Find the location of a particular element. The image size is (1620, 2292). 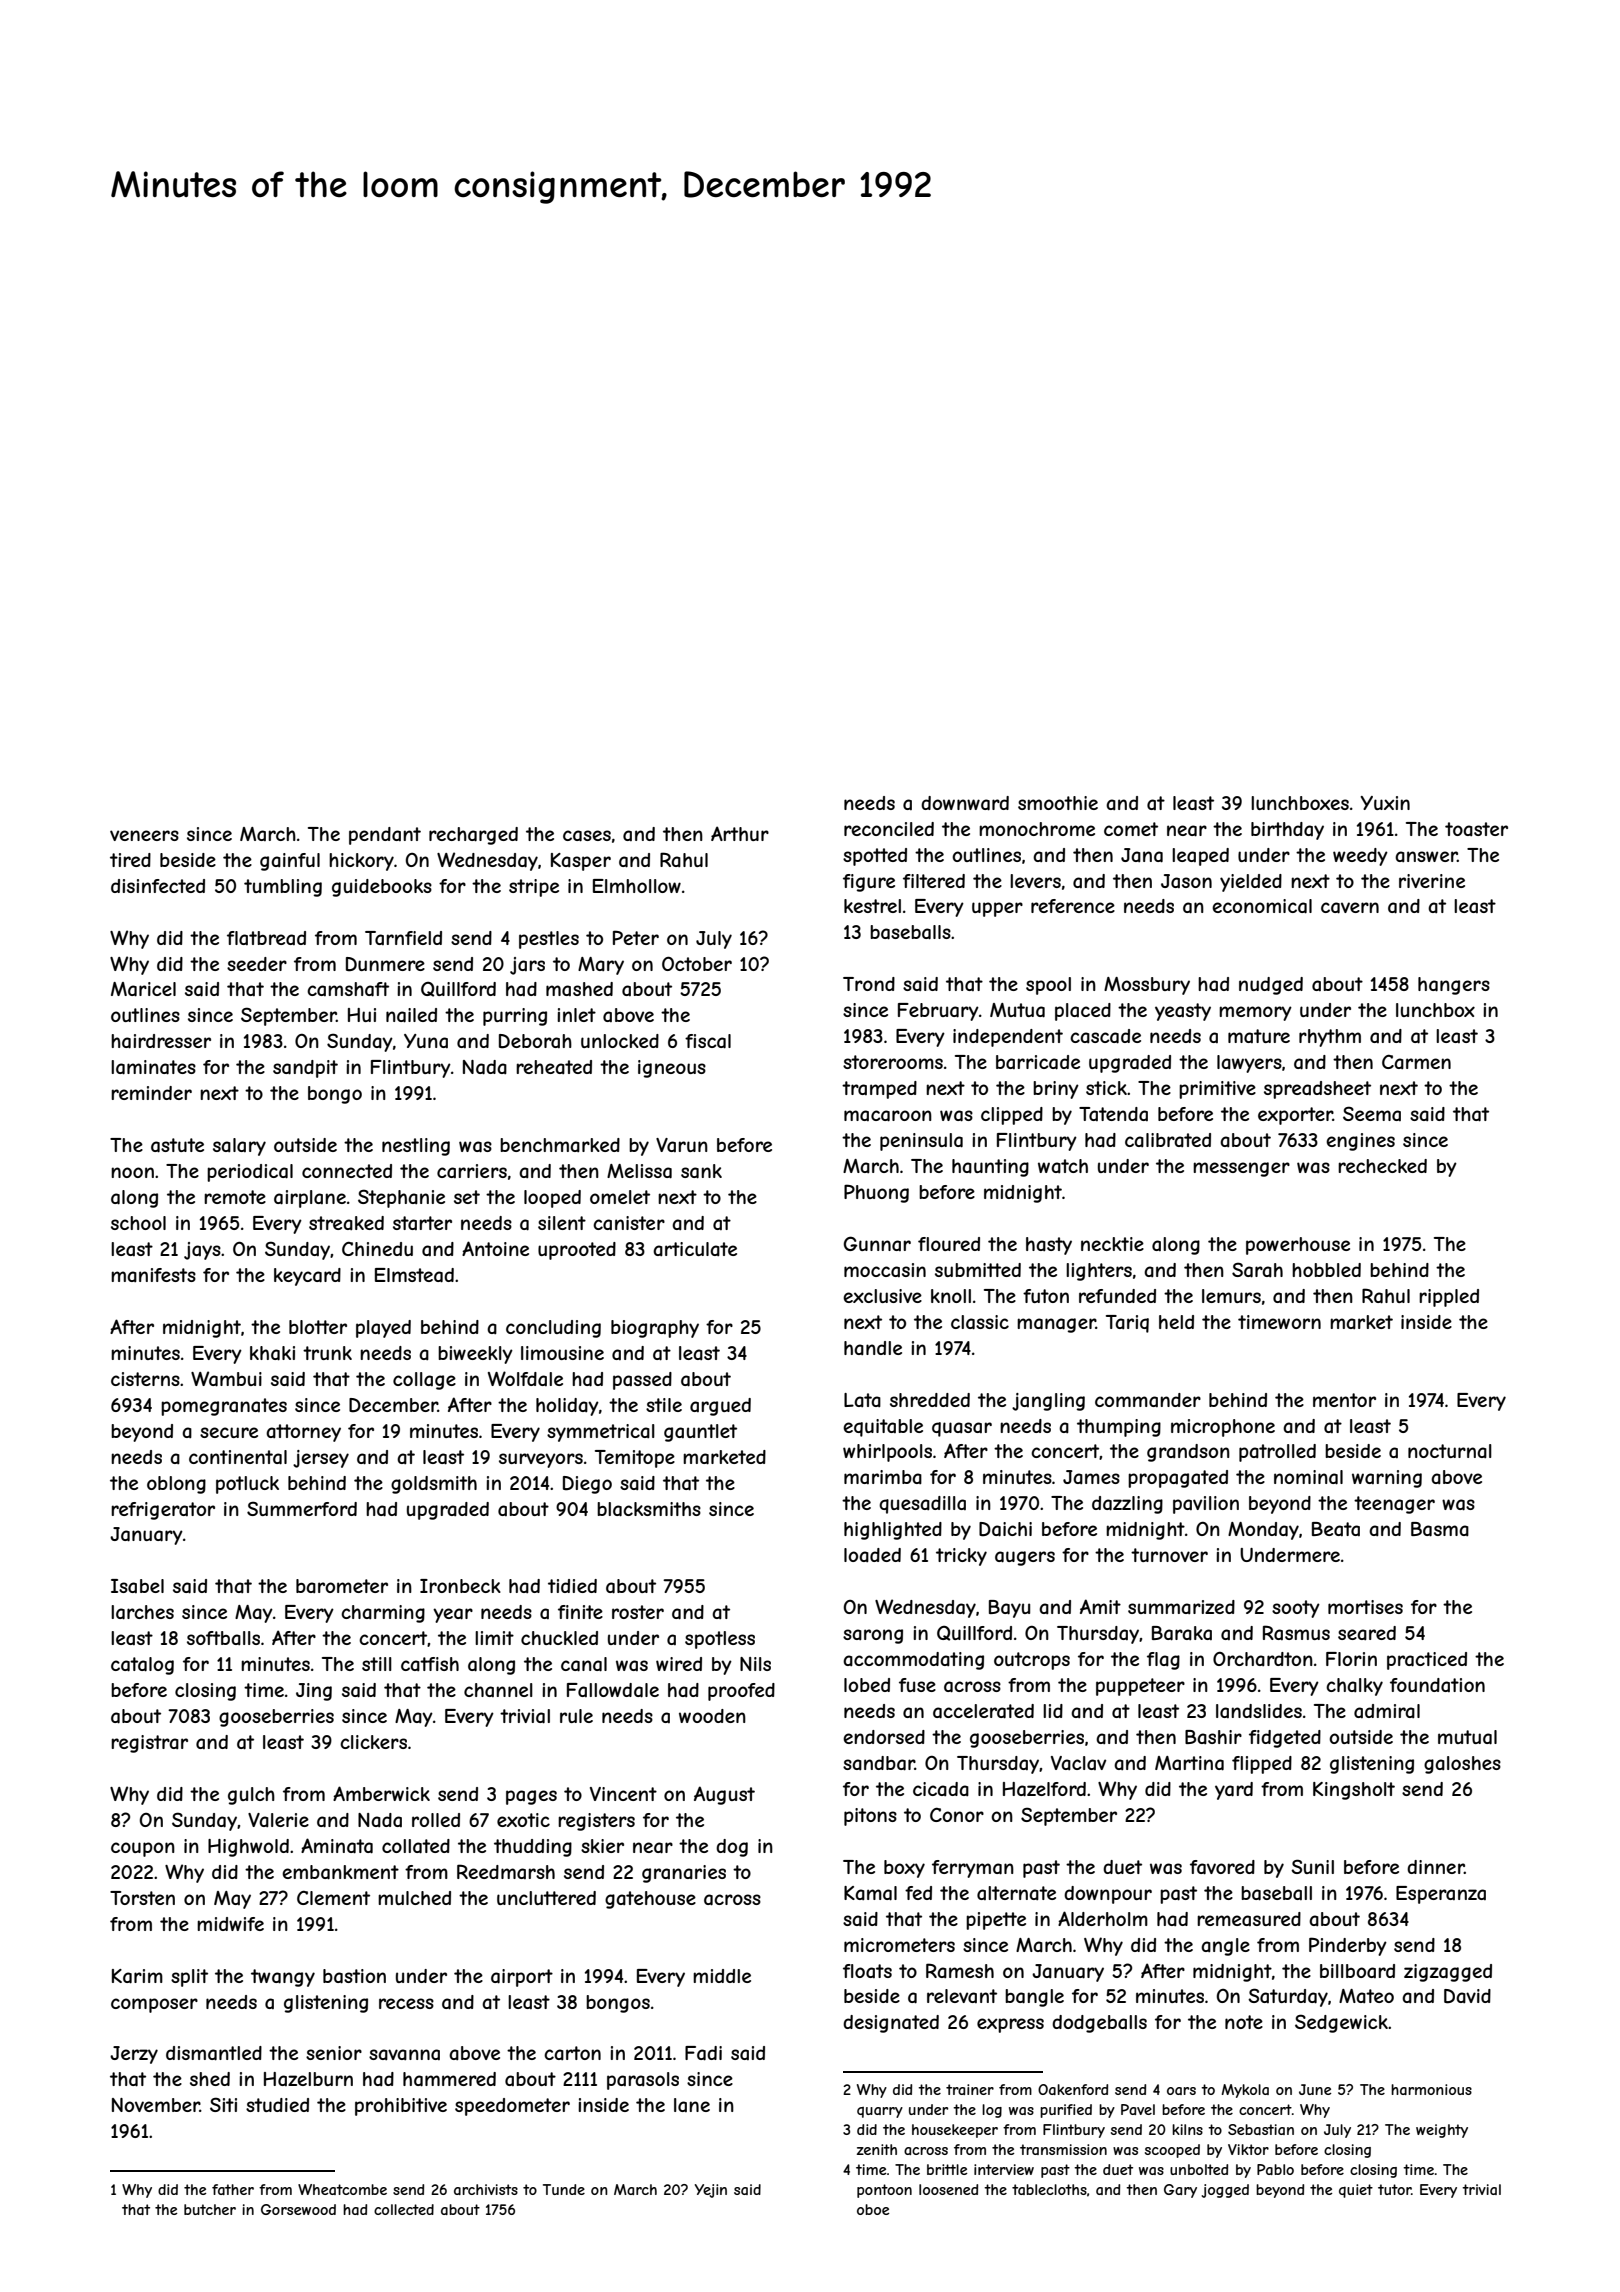

rechecked is located at coordinates (1382, 1166).
